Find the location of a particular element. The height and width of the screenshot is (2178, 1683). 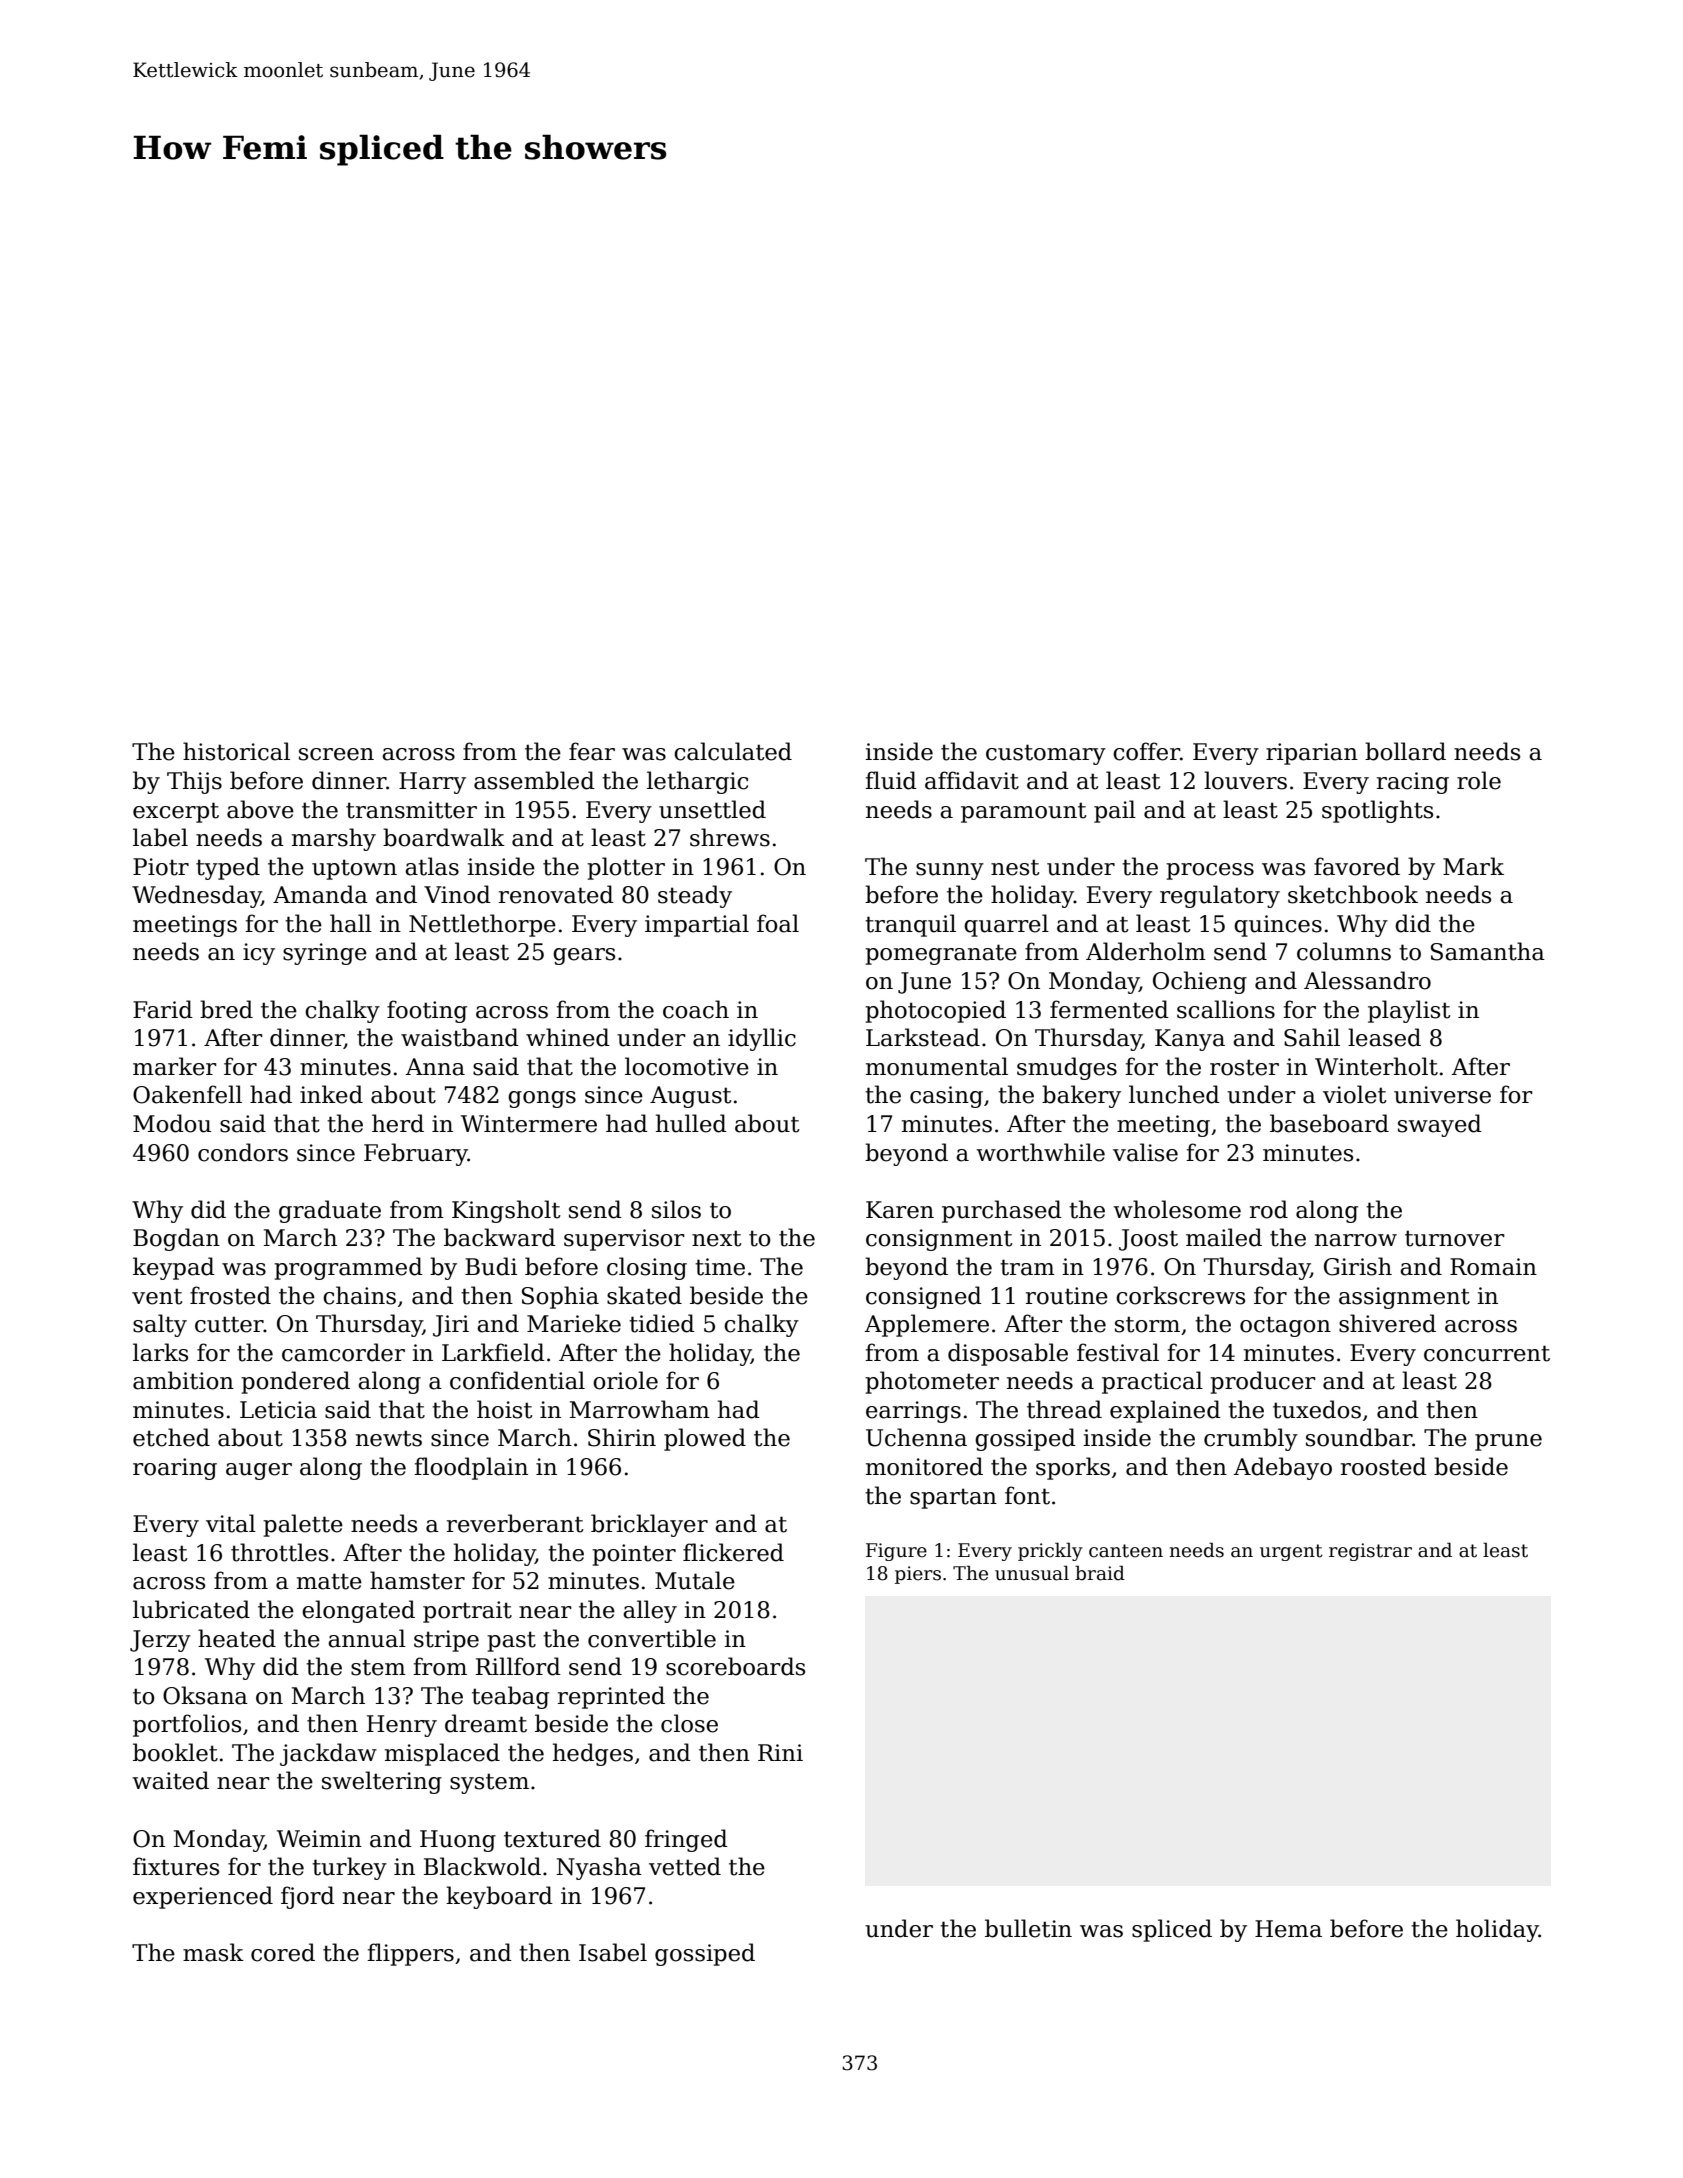

booklet is located at coordinates (175, 1752).
